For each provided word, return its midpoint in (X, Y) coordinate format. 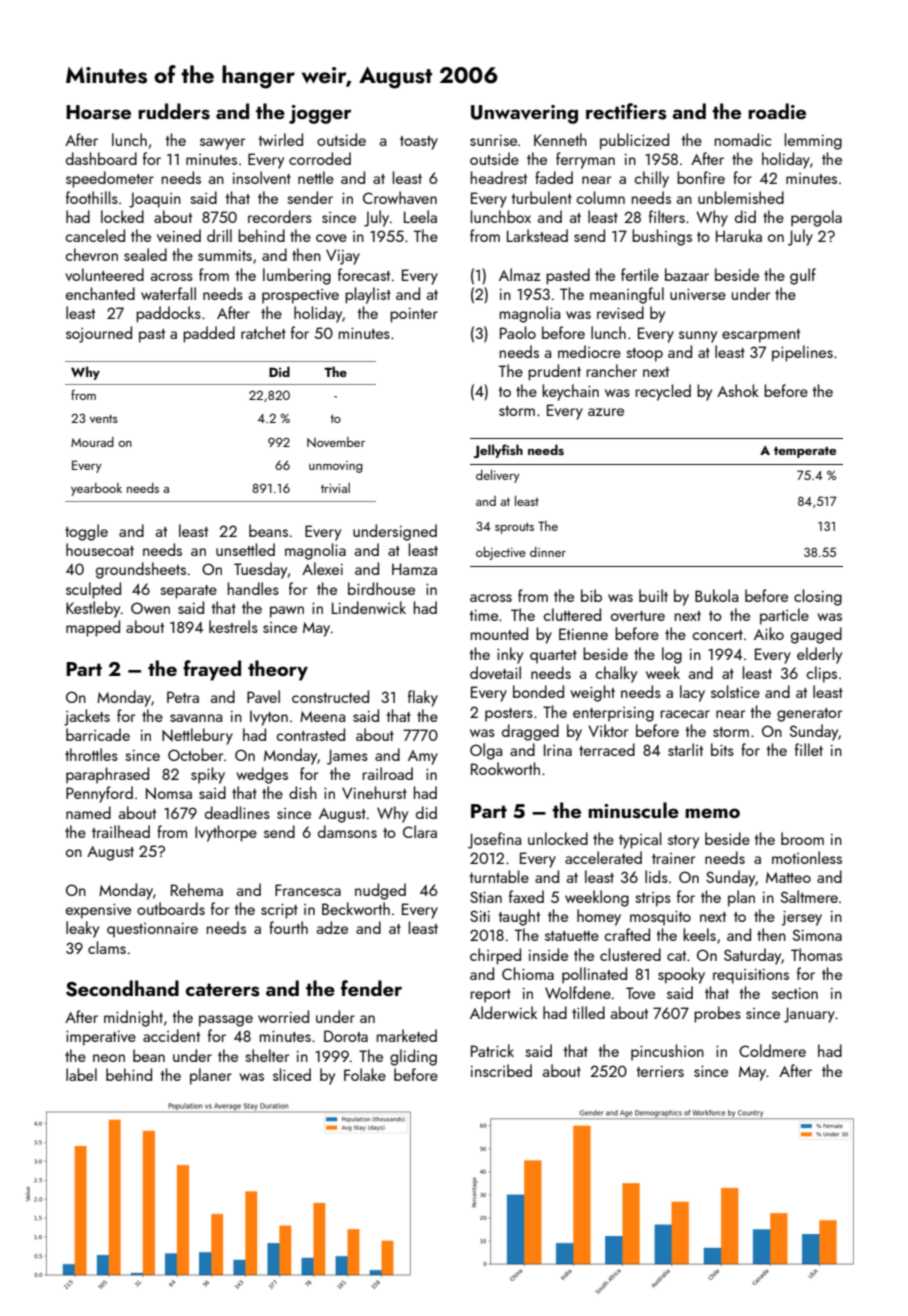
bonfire (701, 177)
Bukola (716, 595)
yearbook (96, 489)
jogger (320, 114)
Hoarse (98, 112)
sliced (292, 1074)
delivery (498, 476)
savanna (196, 718)
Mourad (92, 442)
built (653, 595)
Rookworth (505, 768)
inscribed (501, 1070)
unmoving (336, 467)
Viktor (608, 730)
